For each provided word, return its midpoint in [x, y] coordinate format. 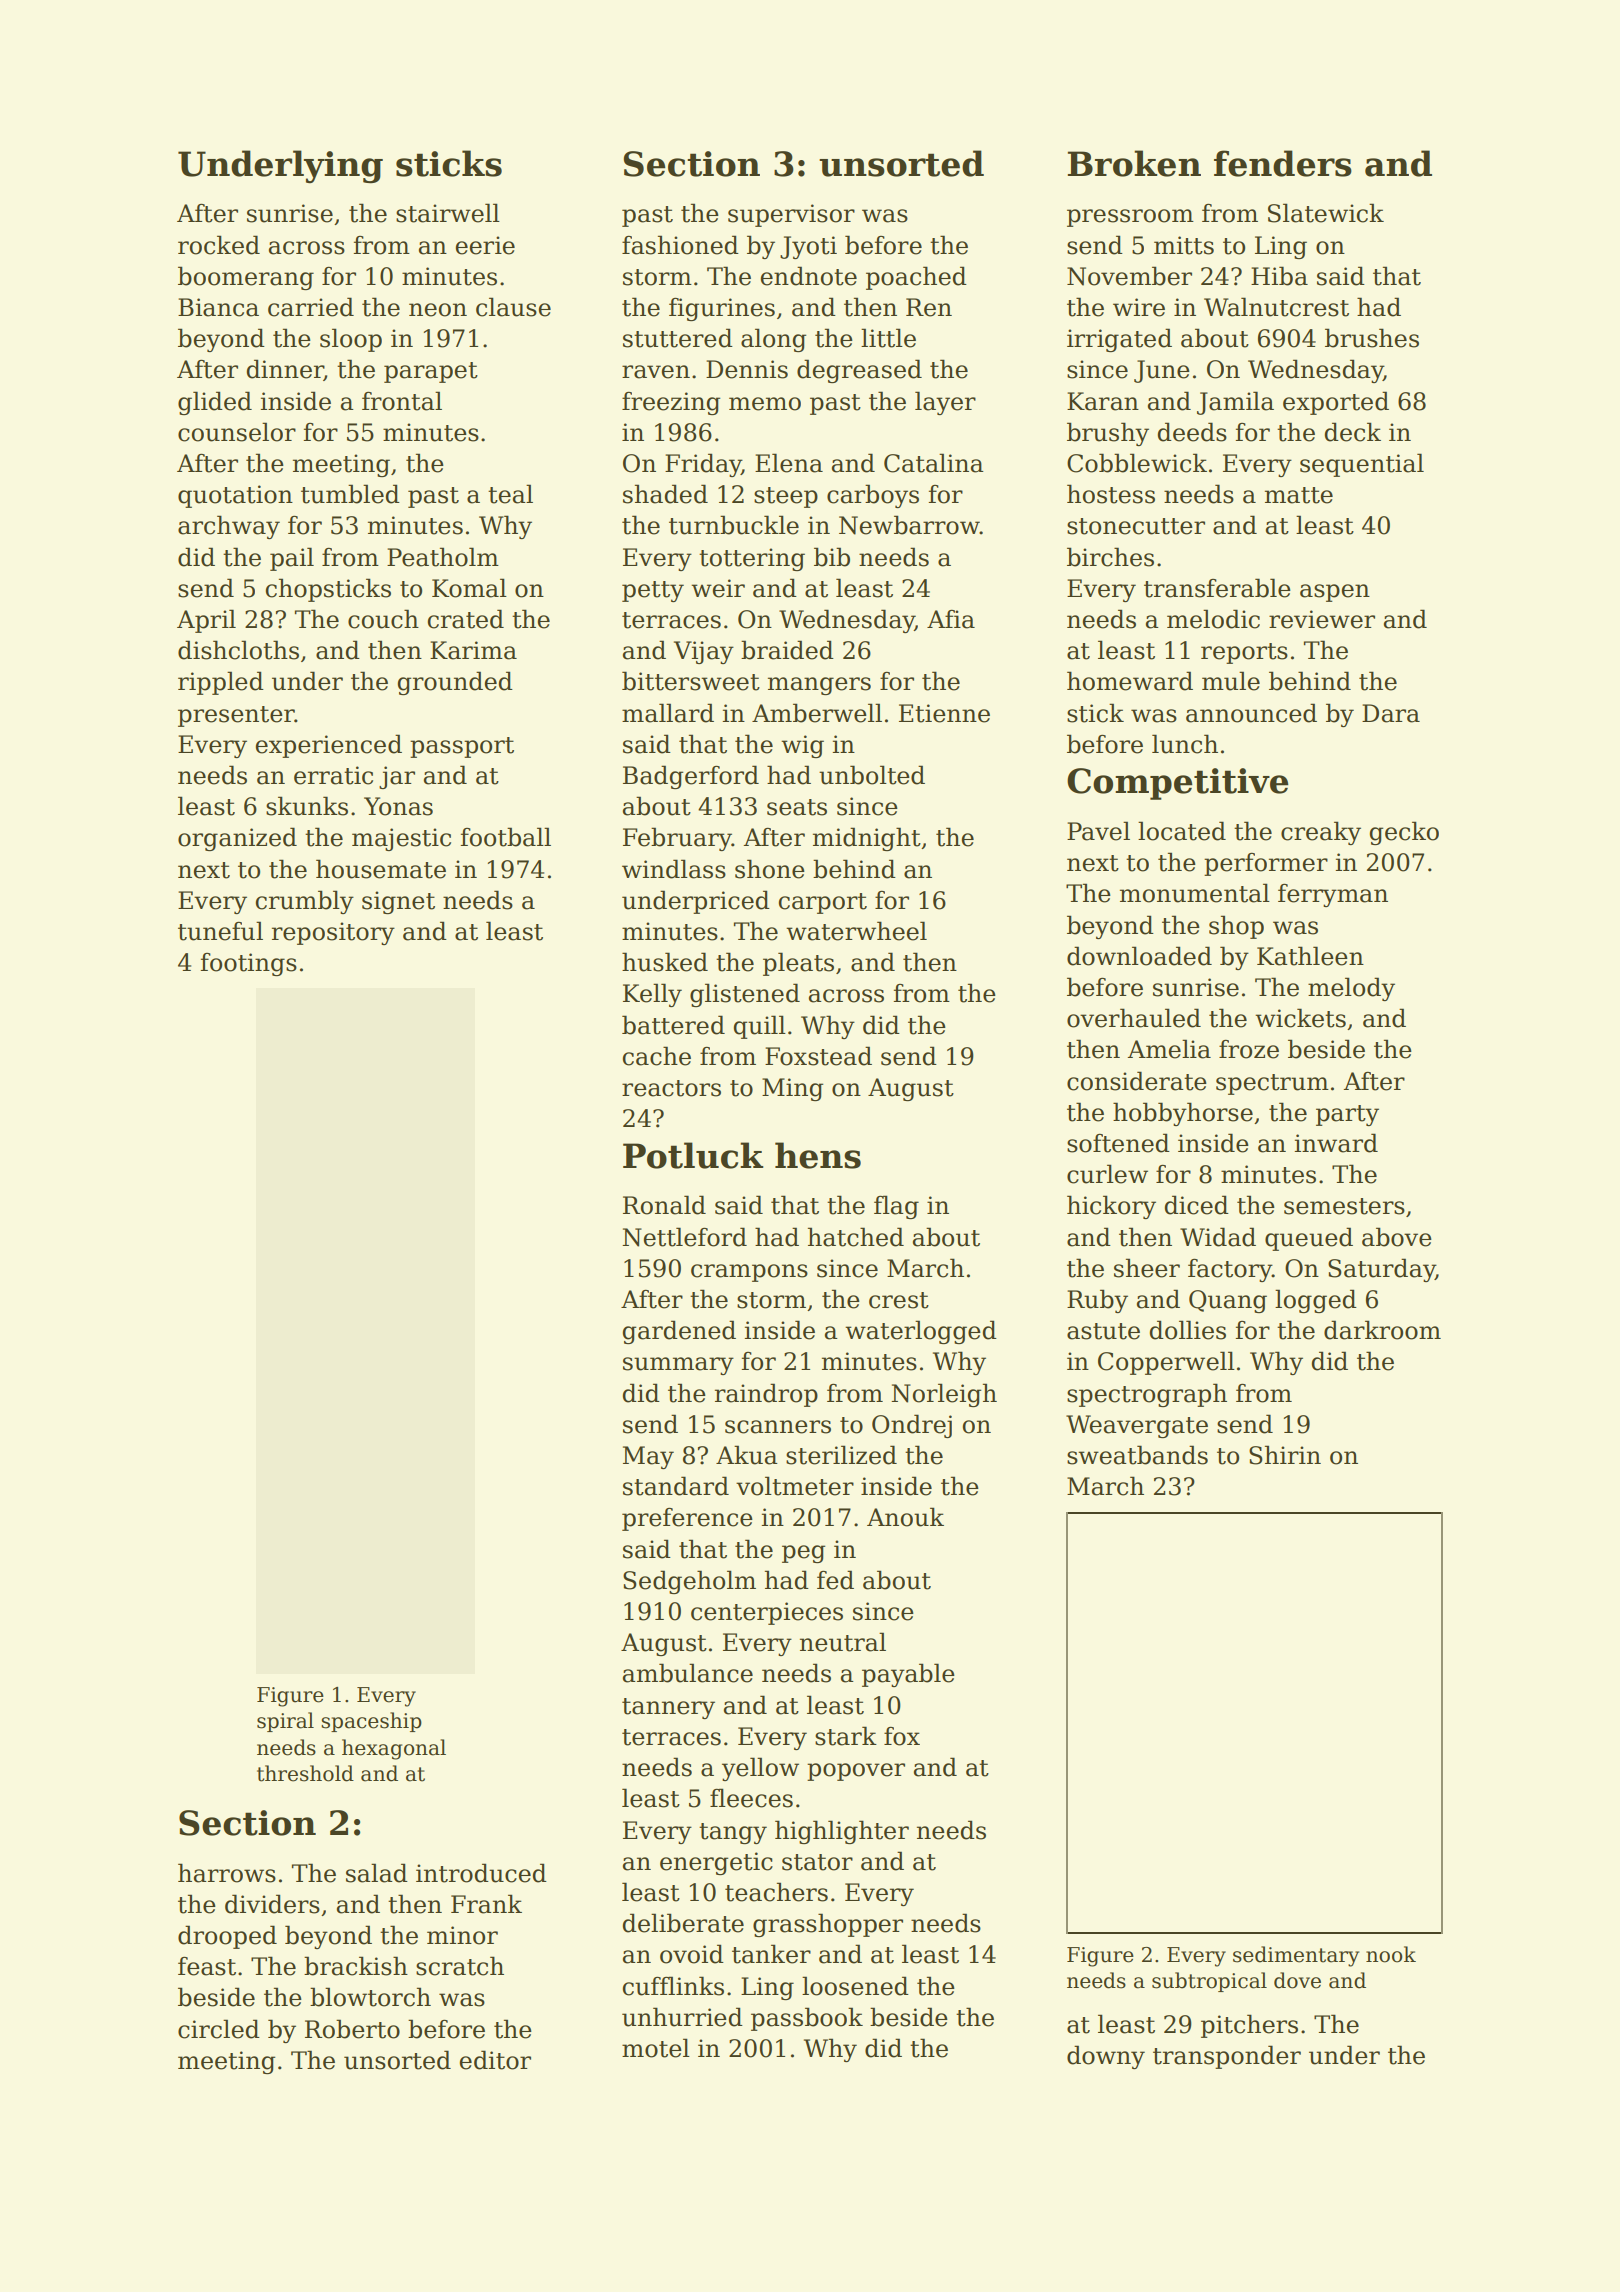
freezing [671, 403]
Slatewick [1326, 213]
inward [1336, 1143]
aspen [1335, 593]
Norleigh [944, 1395]
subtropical [1209, 1982]
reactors [671, 1088]
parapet [431, 372]
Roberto [352, 2029]
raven [656, 372]
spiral [285, 1722]
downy [1106, 2057]
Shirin [1285, 1455]
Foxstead [818, 1056]
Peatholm [443, 557]
